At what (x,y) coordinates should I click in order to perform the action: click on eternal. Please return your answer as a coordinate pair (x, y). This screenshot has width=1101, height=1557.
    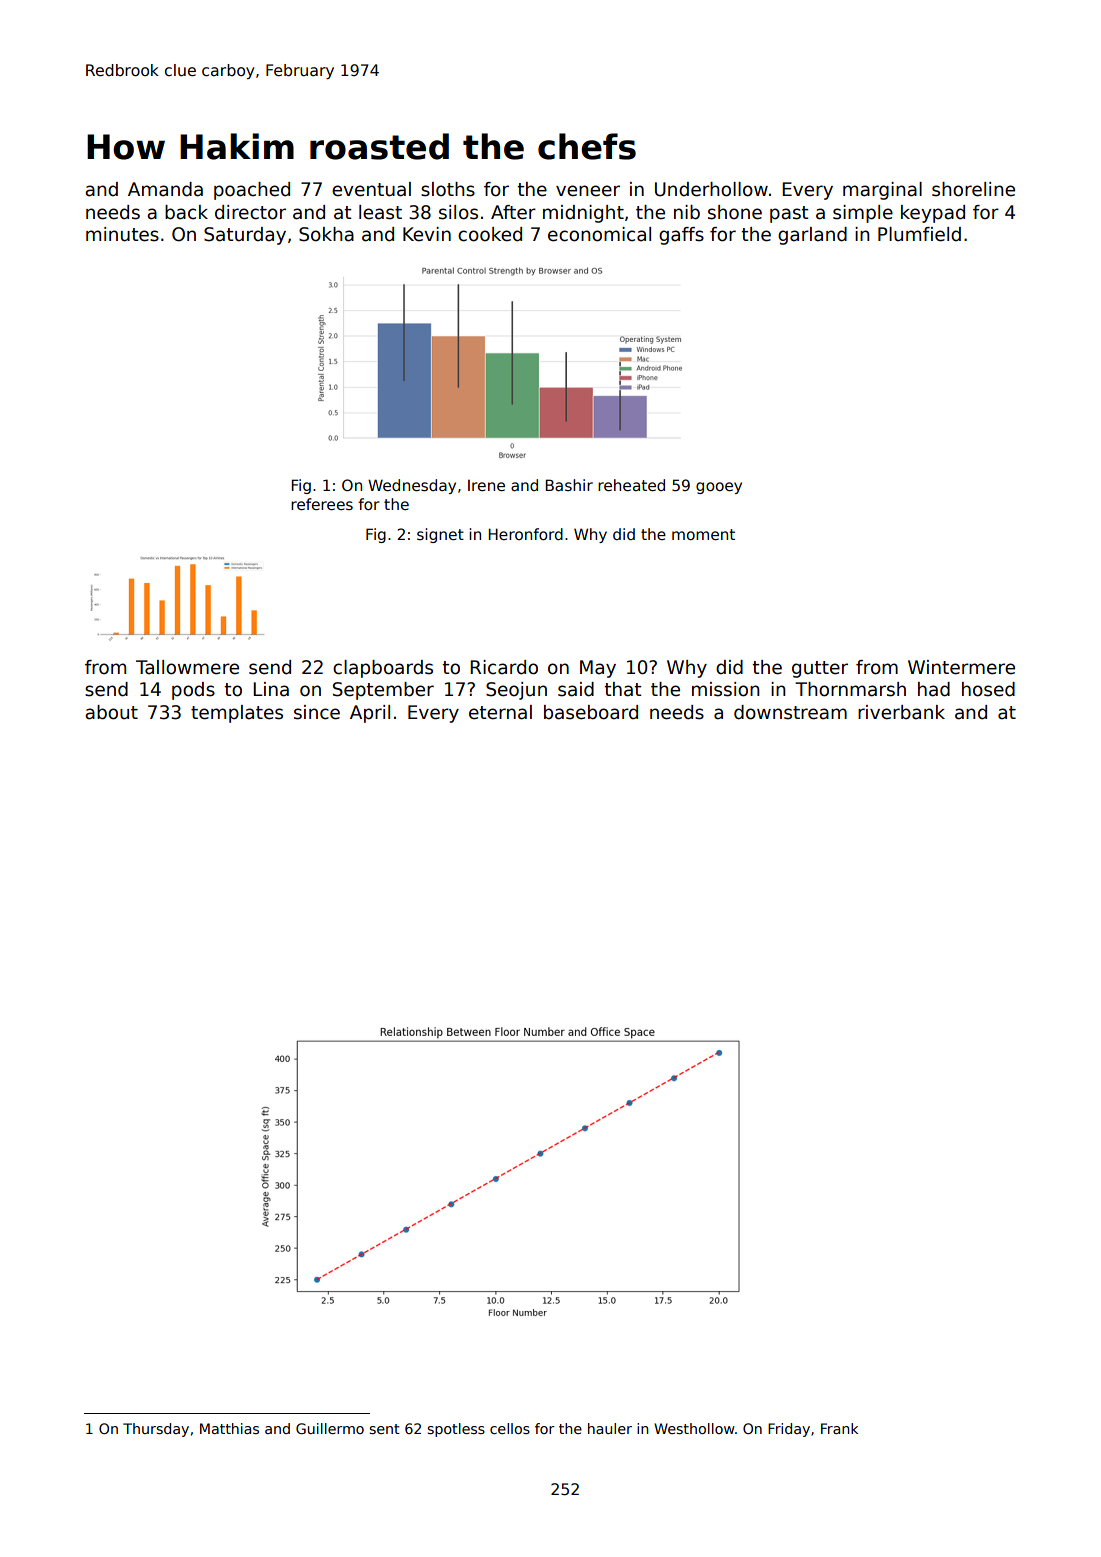
    Looking at the image, I should click on (500, 712).
